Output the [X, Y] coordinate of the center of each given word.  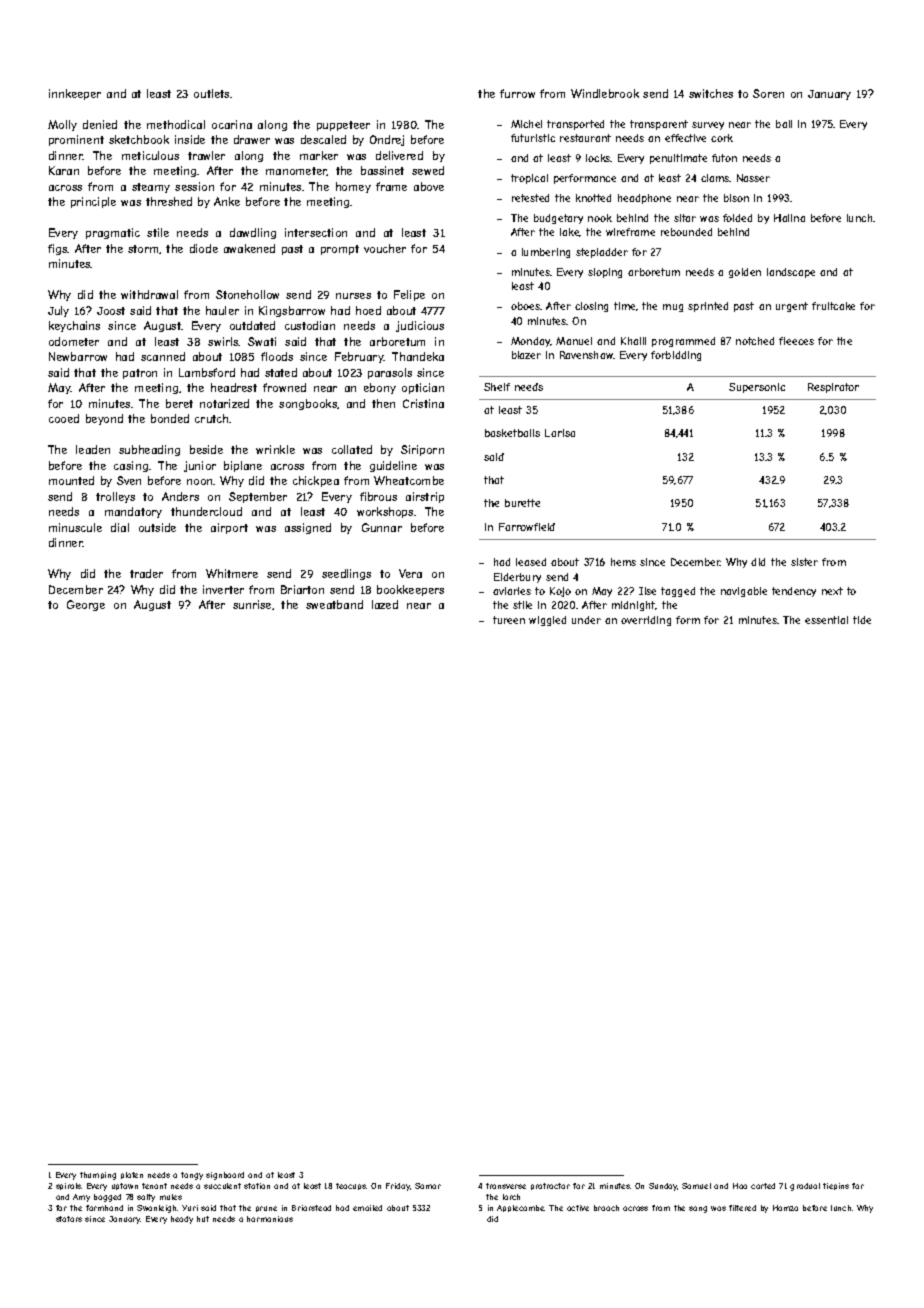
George [86, 605]
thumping [98, 1176]
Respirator [833, 388]
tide [862, 620]
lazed [385, 604]
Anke [227, 201]
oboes [525, 306]
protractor [550, 1186]
